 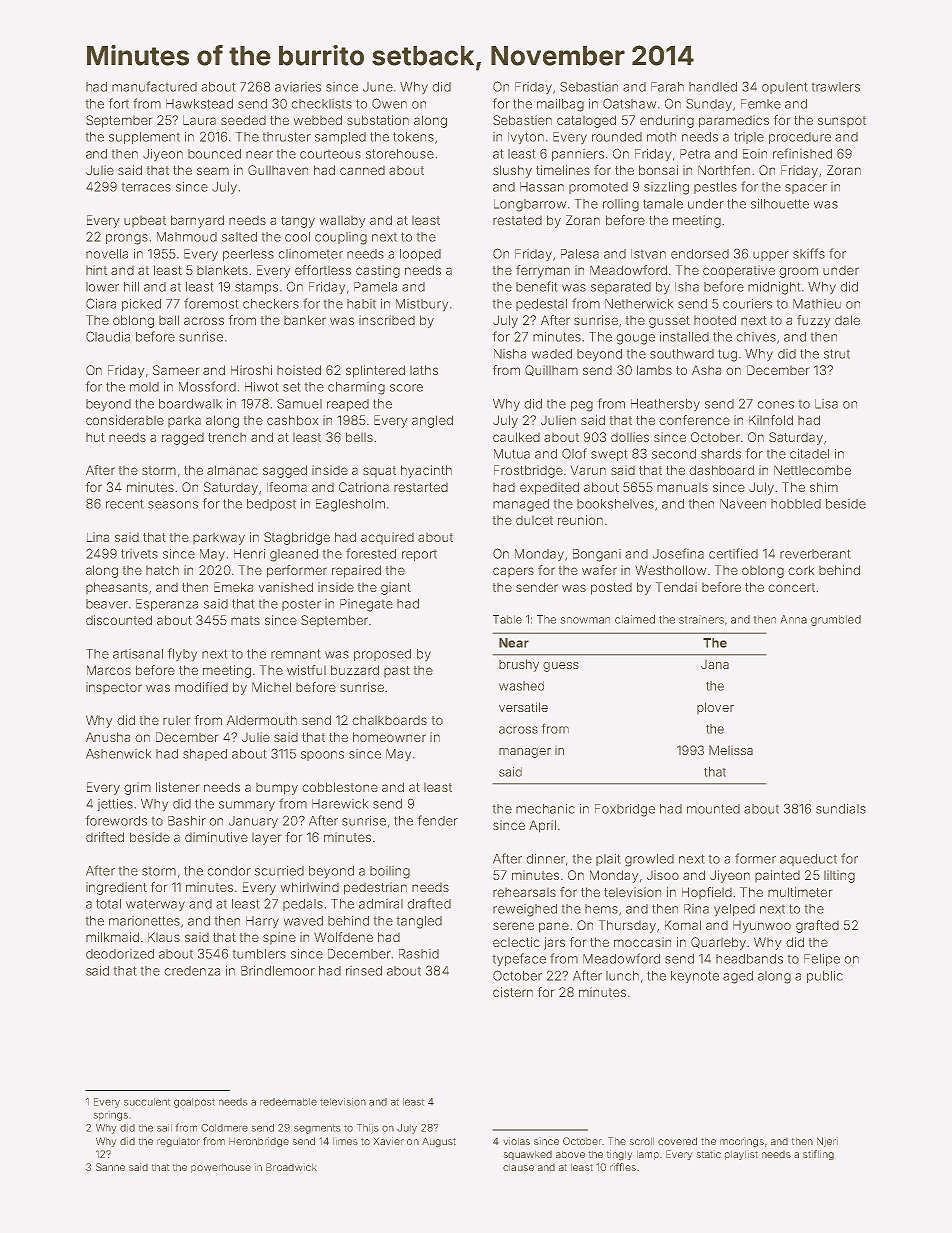 What do you see at coordinates (589, 86) in the document?
I see `Sebastian` at bounding box center [589, 86].
